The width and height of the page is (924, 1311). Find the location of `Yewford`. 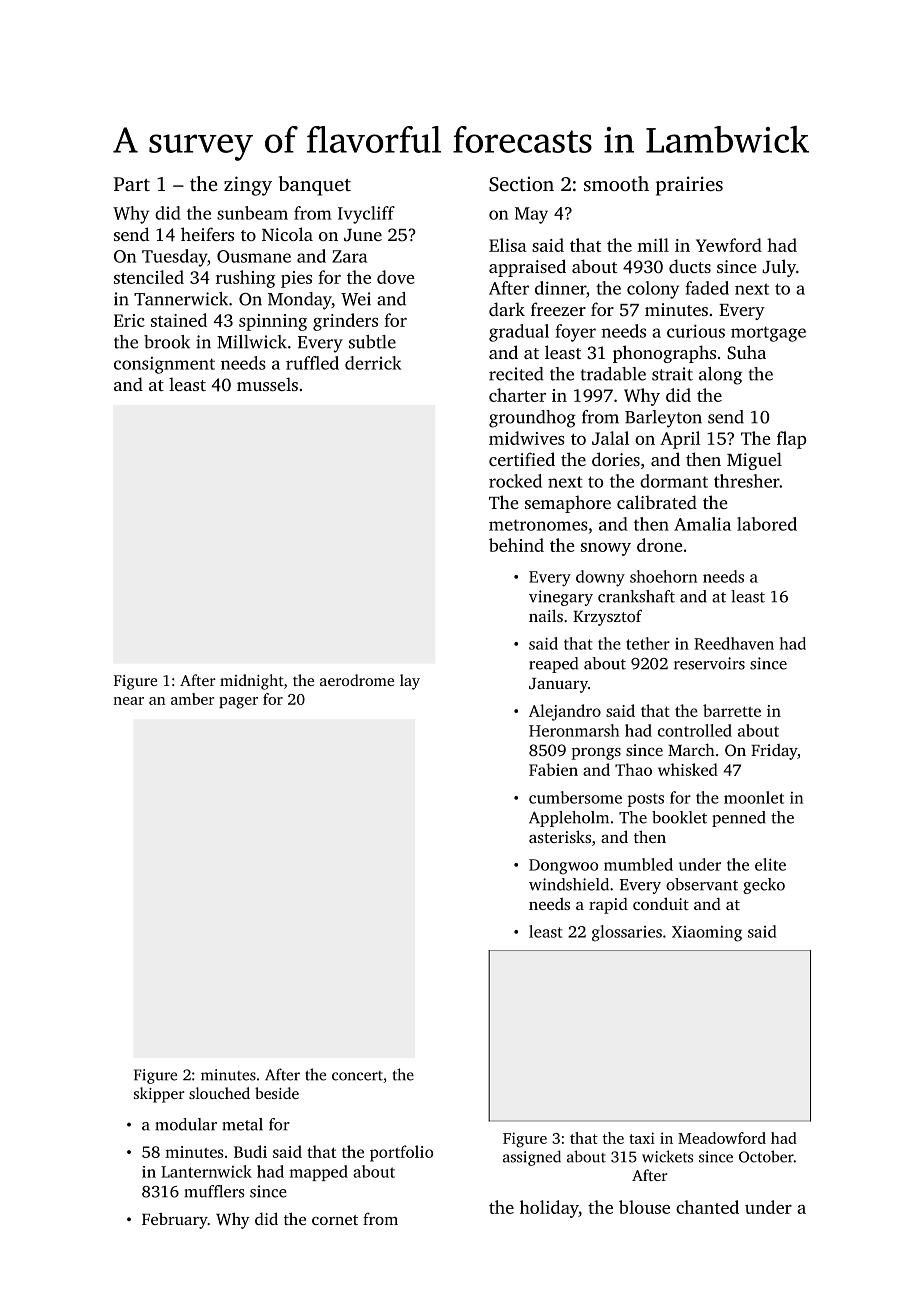

Yewford is located at coordinates (729, 245).
